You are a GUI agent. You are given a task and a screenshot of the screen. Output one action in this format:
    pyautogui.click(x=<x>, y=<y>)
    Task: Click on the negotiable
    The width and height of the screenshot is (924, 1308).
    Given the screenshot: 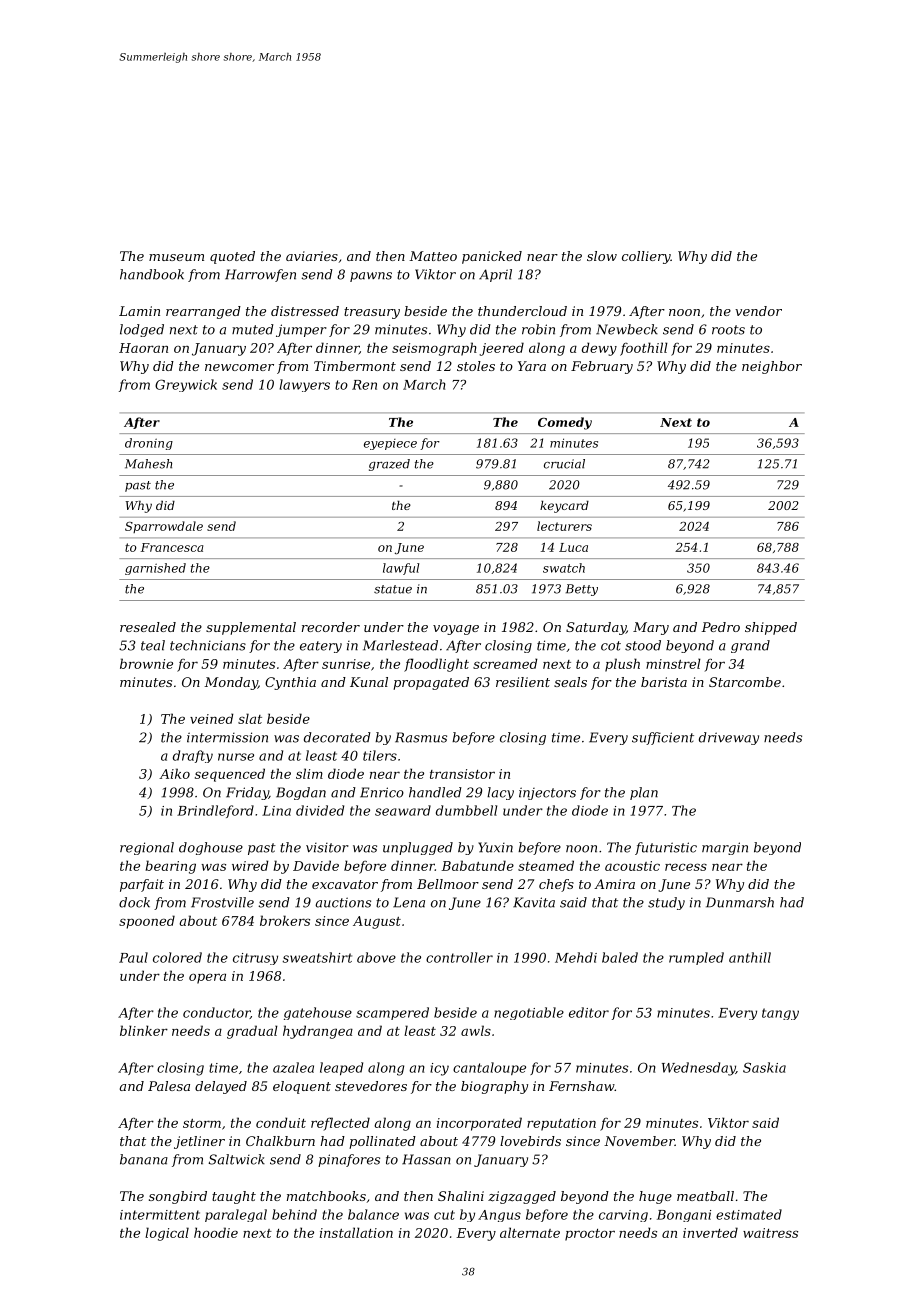 What is the action you would take?
    pyautogui.click(x=529, y=1013)
